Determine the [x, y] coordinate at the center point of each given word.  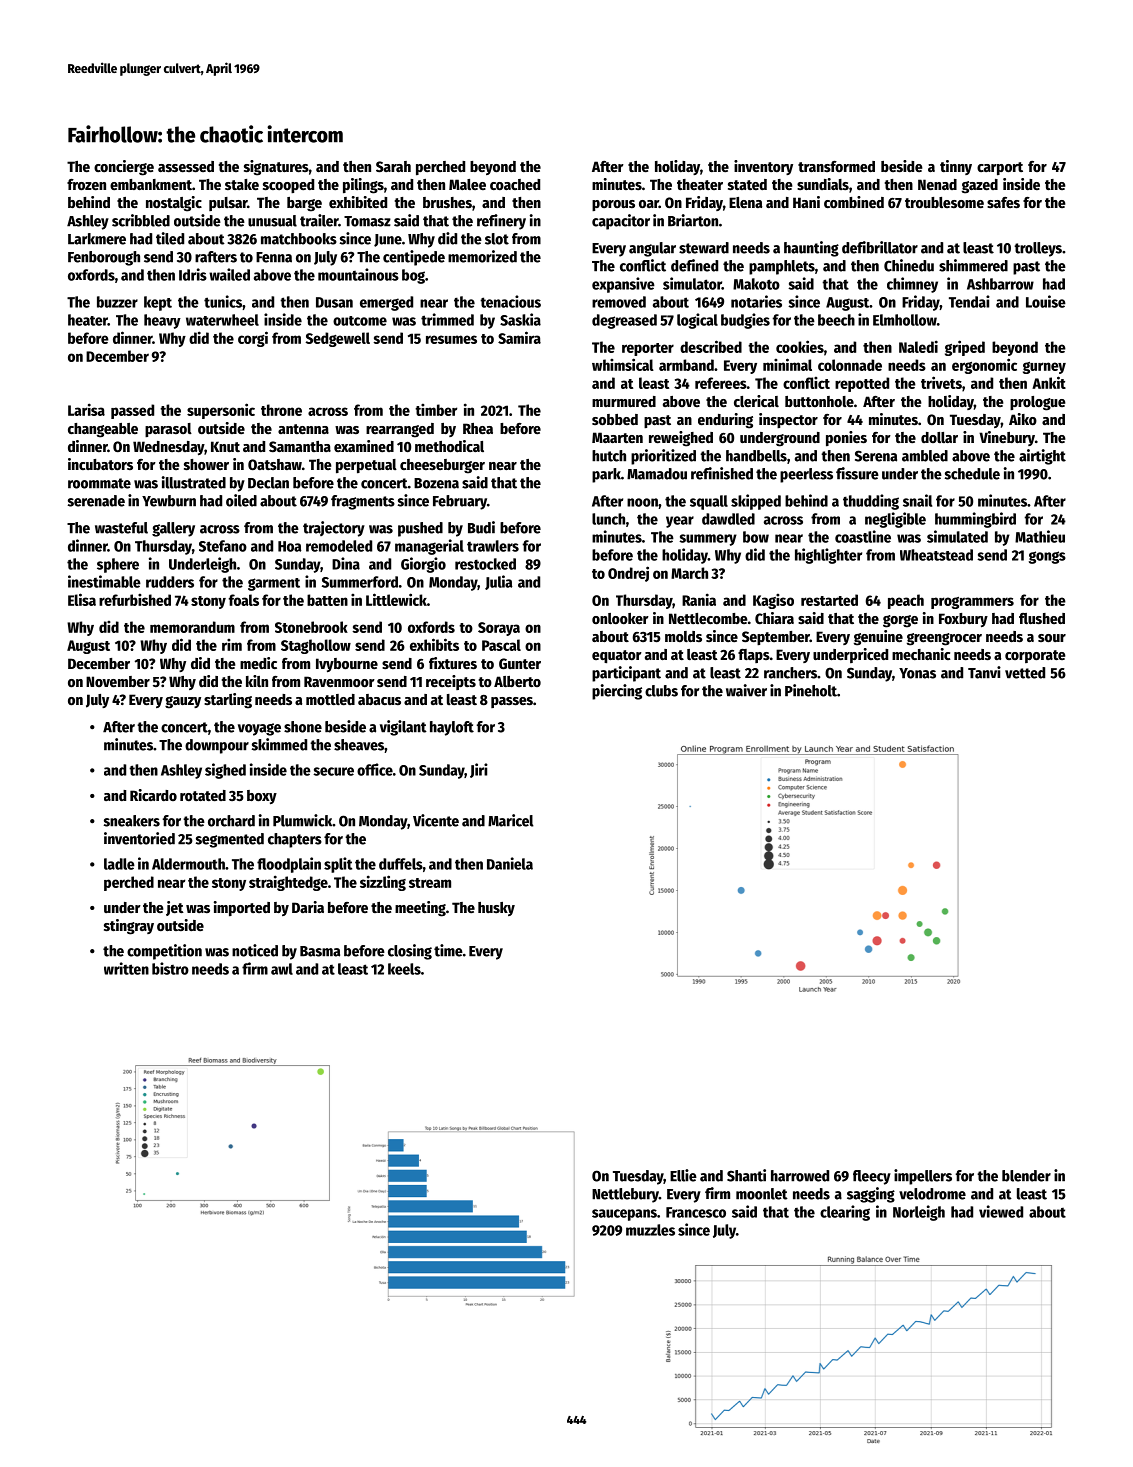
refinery [501, 222]
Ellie [683, 1175]
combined [854, 202]
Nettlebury [625, 1195]
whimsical [623, 364]
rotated [203, 795]
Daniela [510, 863]
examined [364, 446]
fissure [857, 473]
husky [496, 909]
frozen [86, 184]
